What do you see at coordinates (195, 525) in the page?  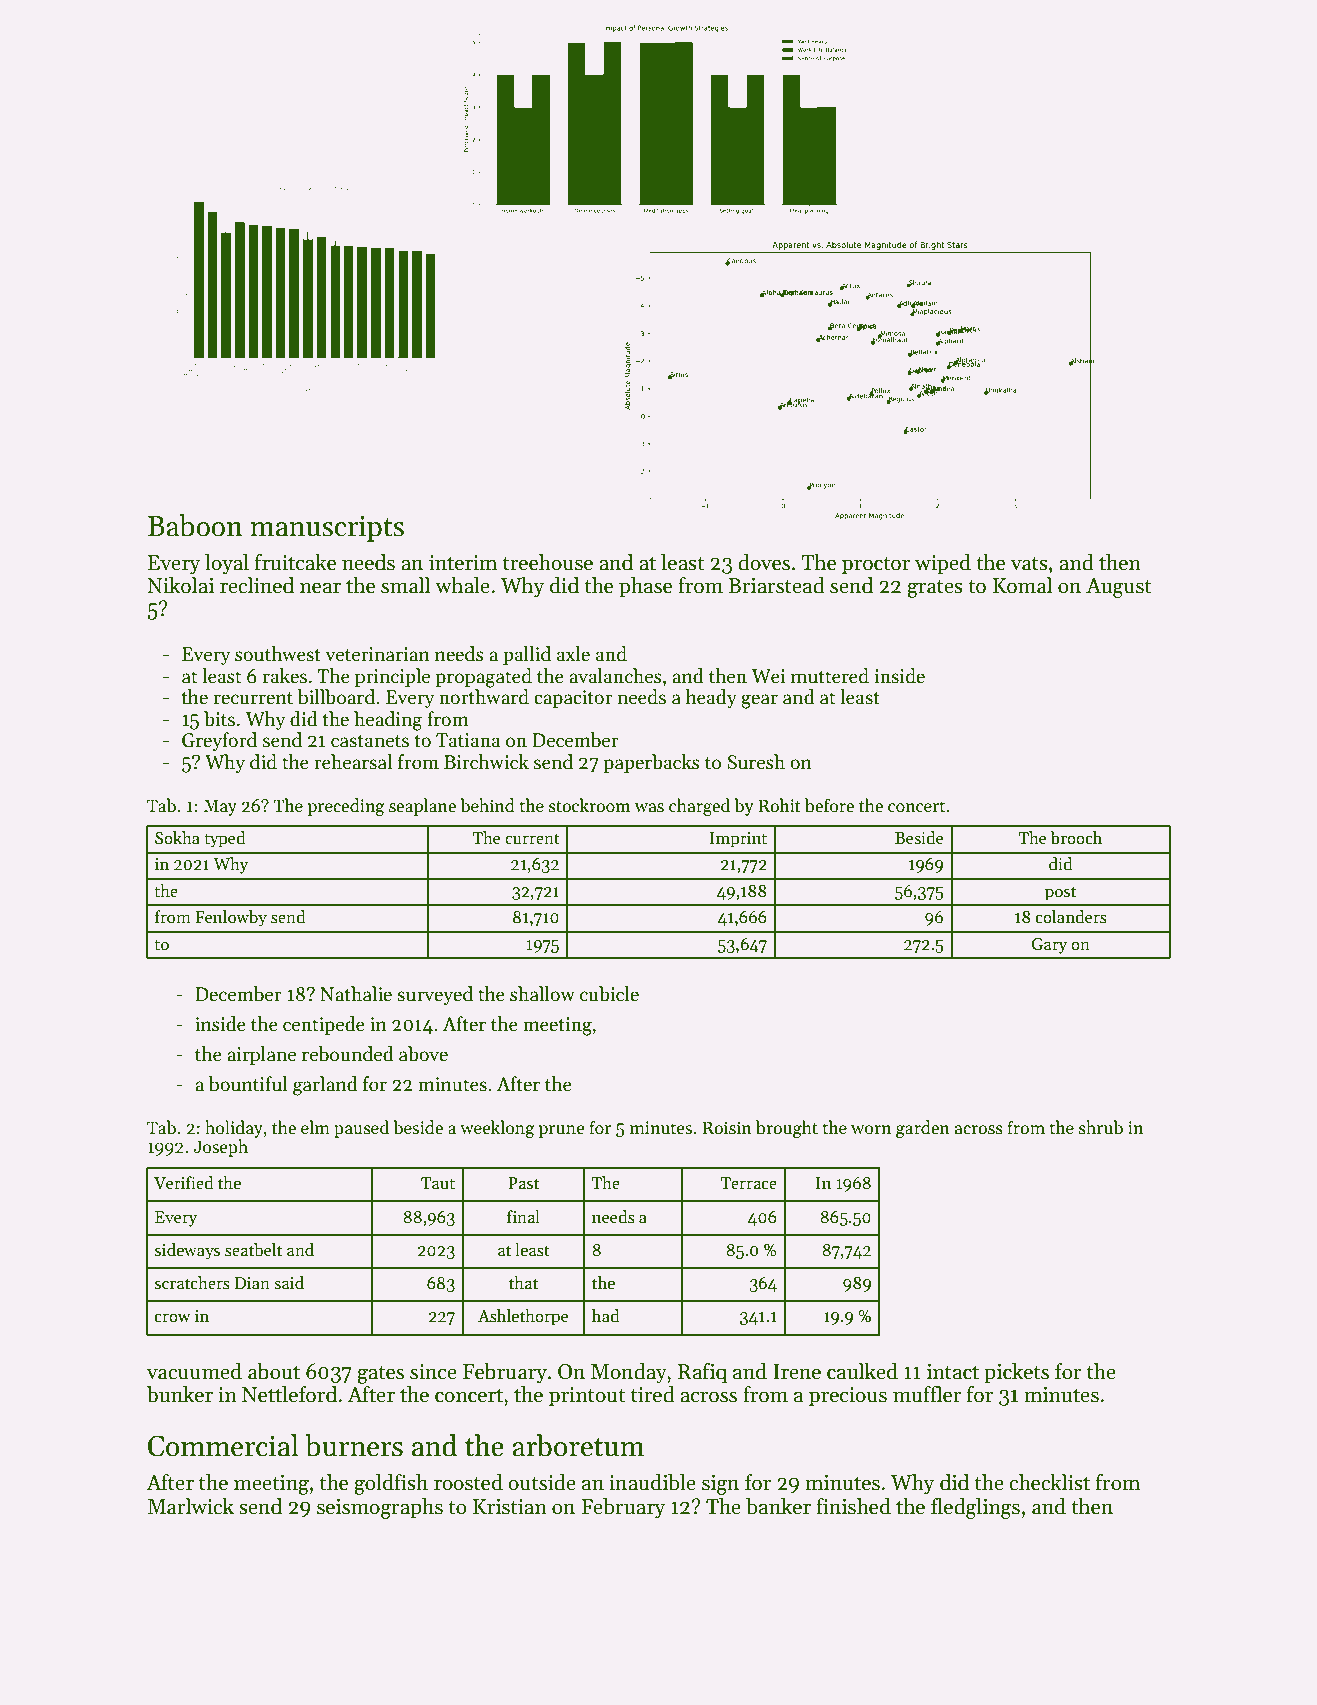 I see `Baboon` at bounding box center [195, 525].
